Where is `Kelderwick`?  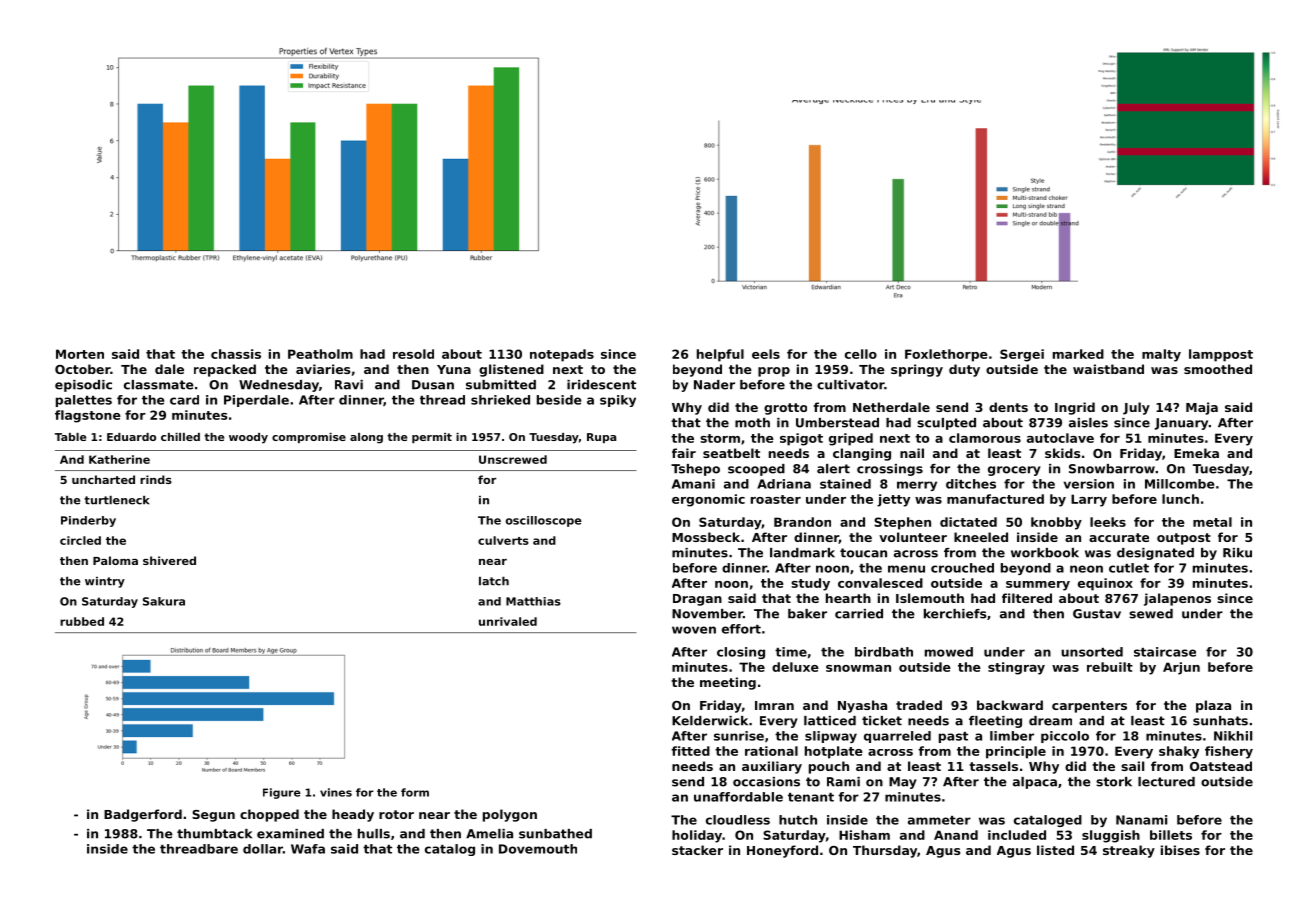 Kelderwick is located at coordinates (710, 721).
